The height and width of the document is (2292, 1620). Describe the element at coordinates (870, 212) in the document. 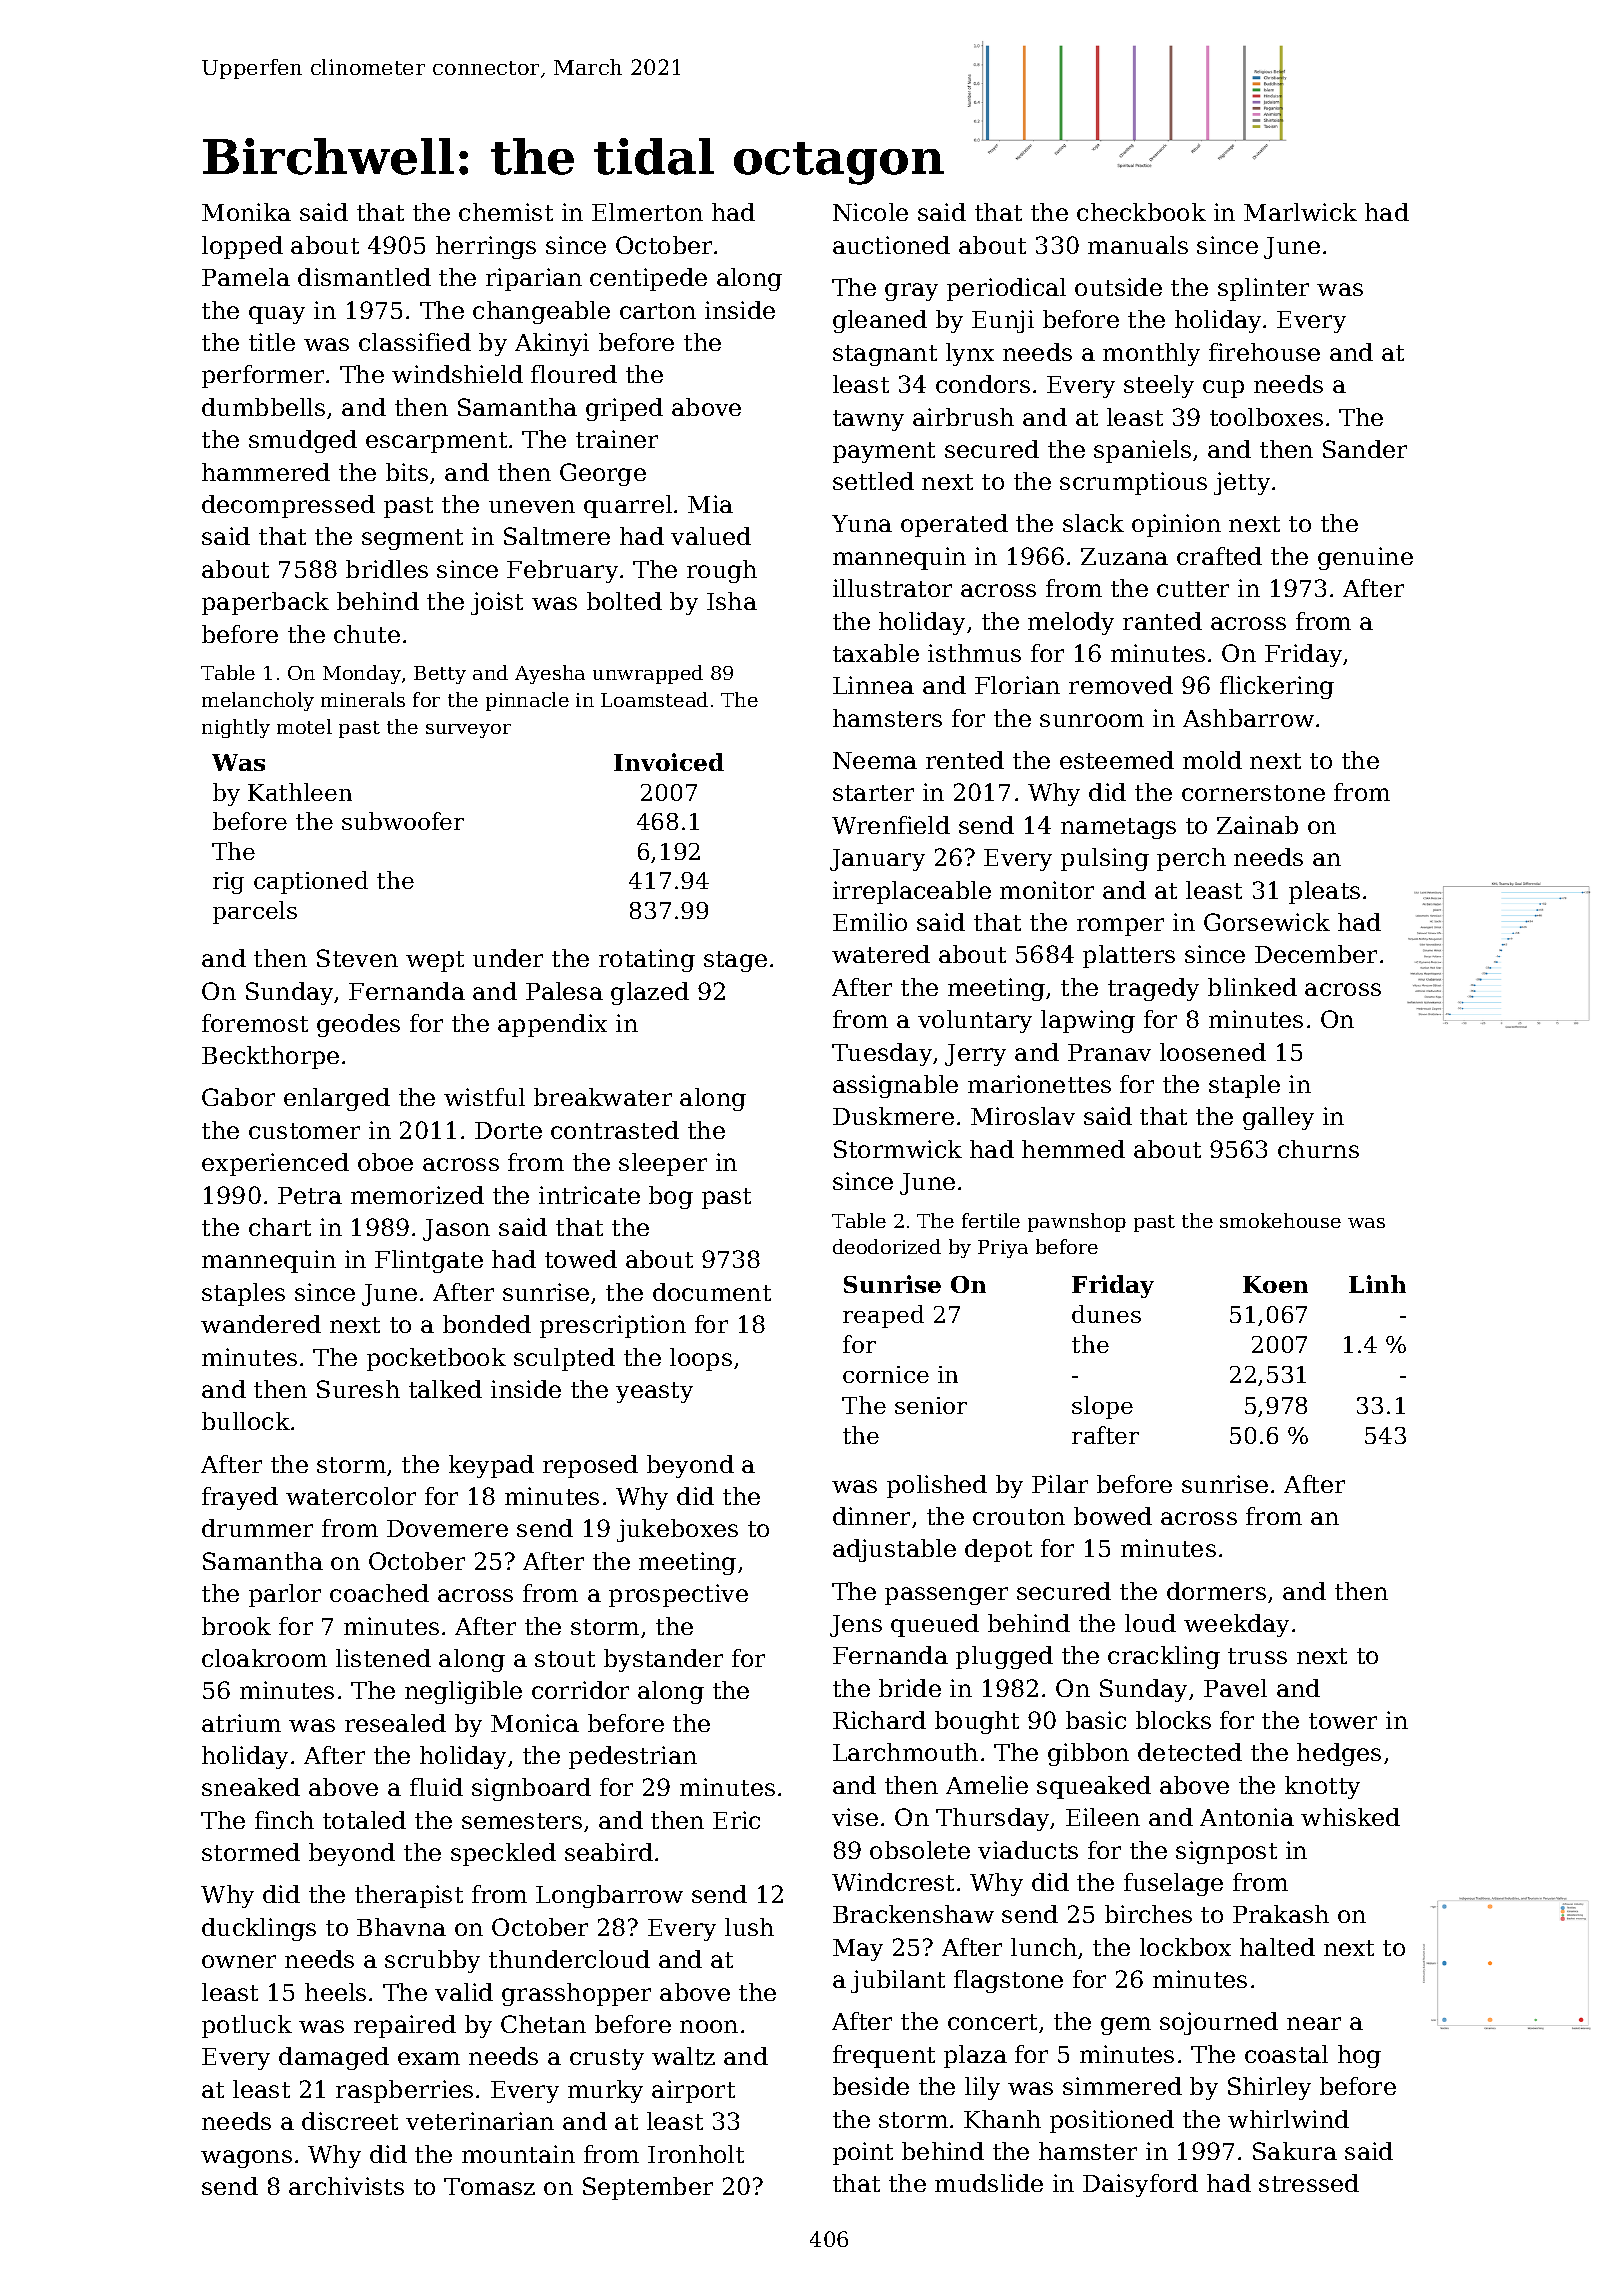

I see `Nicole` at that location.
